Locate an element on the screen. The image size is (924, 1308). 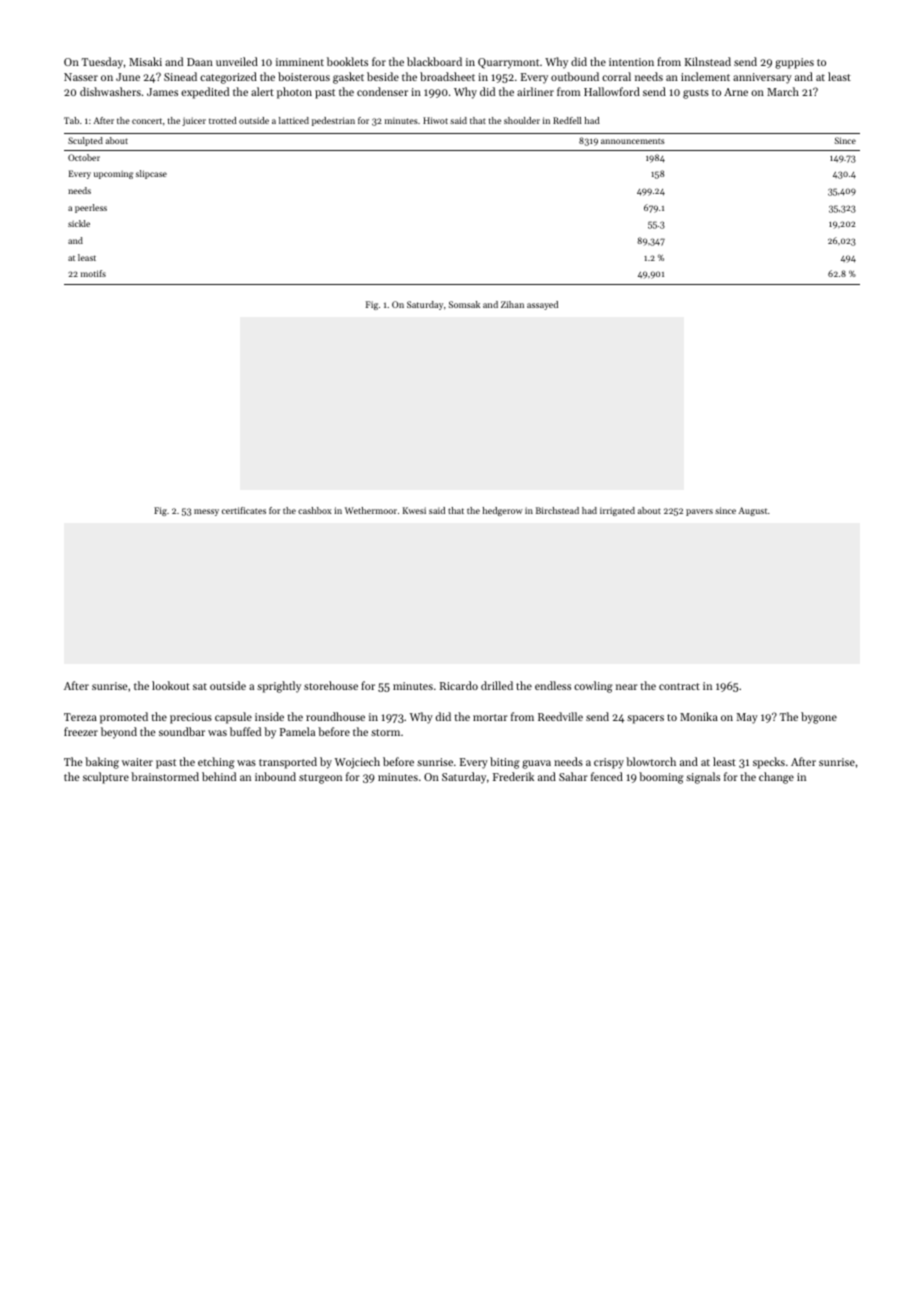
motifs is located at coordinates (93, 273).
